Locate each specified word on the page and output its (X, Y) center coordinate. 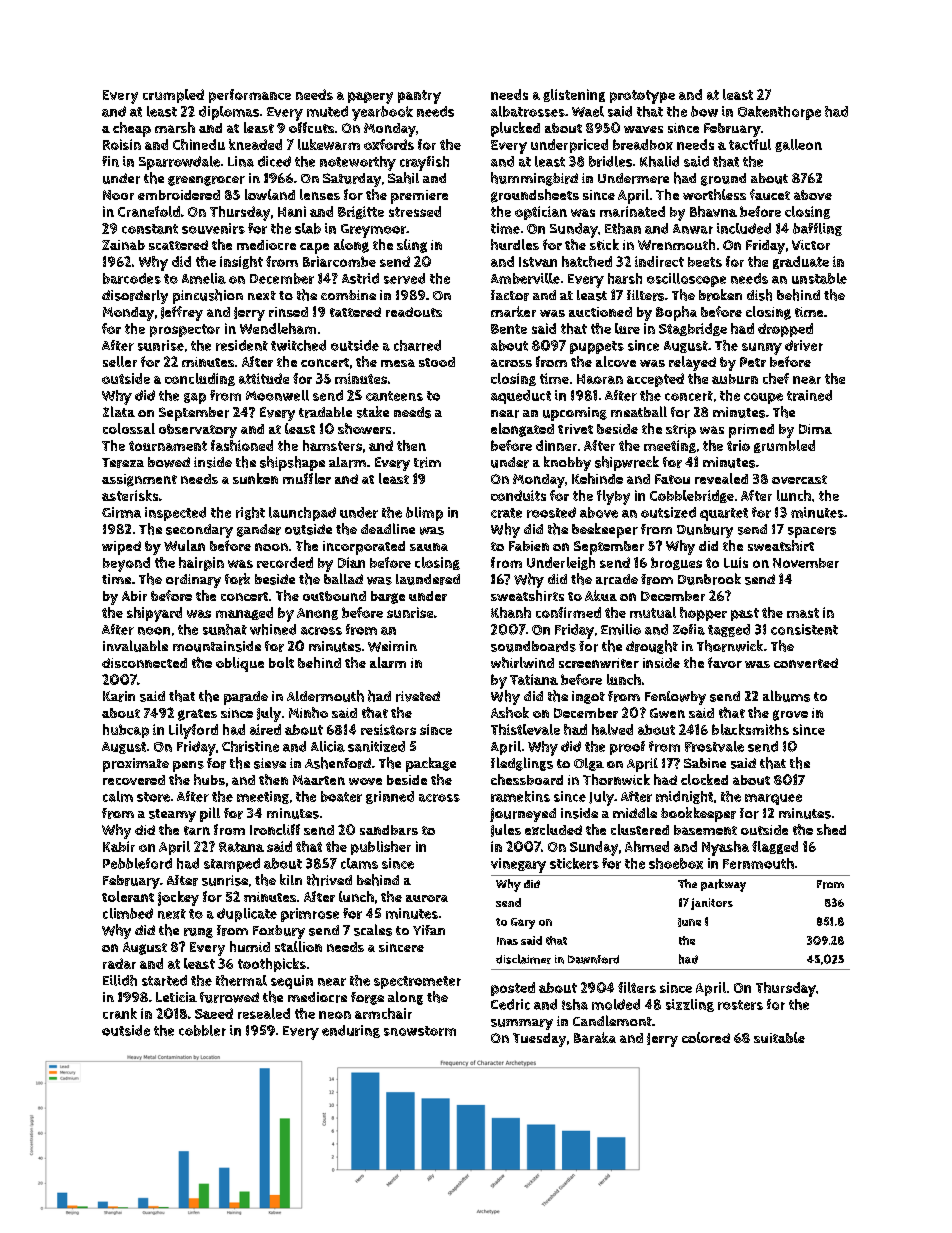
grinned (390, 797)
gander (259, 530)
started (164, 980)
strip (681, 431)
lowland (270, 194)
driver (804, 345)
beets (705, 262)
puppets (597, 347)
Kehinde (597, 478)
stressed (415, 211)
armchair (383, 1013)
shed (831, 829)
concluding (200, 379)
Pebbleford (137, 863)
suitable (779, 1037)
